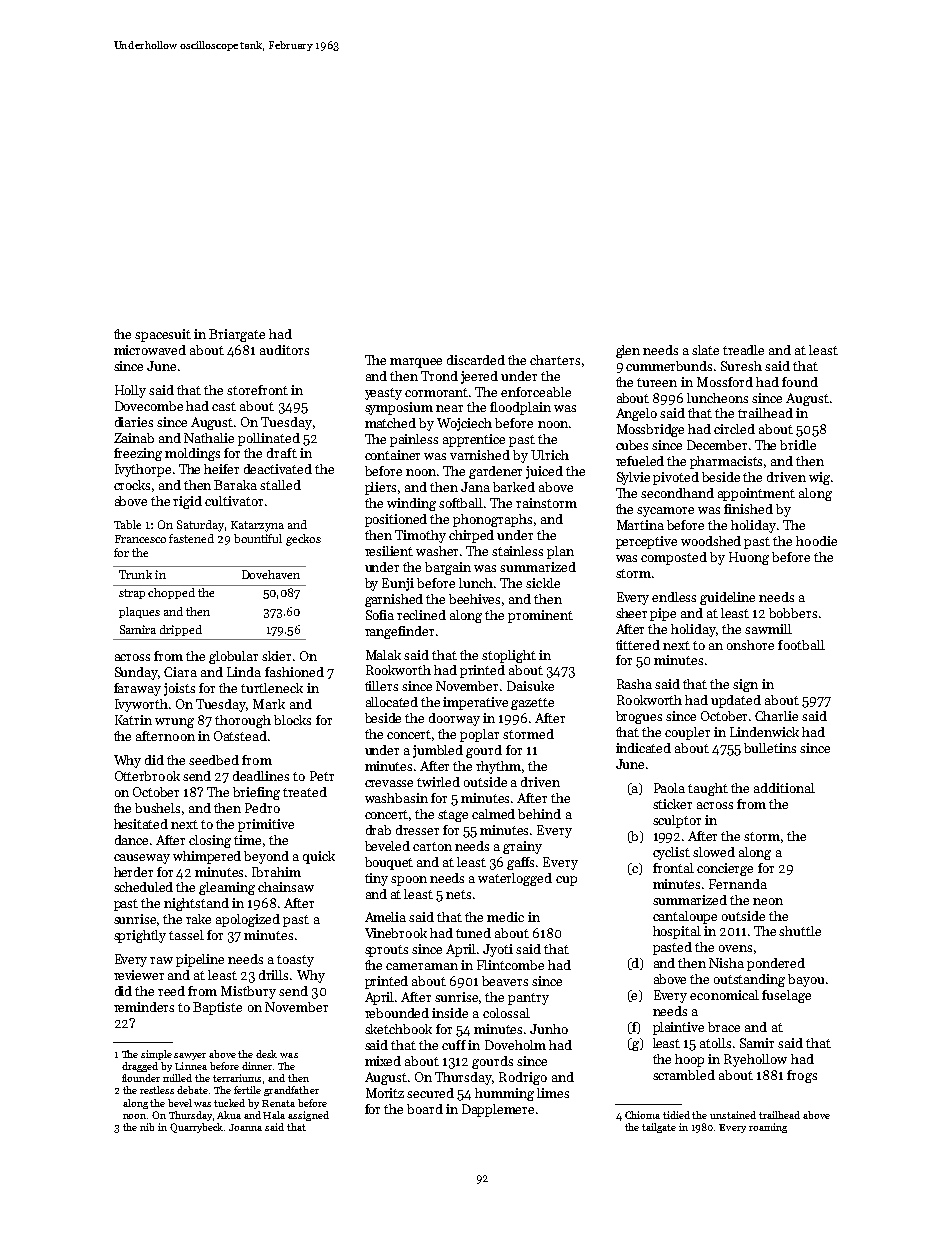  What do you see at coordinates (520, 408) in the image?
I see `floodplain` at bounding box center [520, 408].
